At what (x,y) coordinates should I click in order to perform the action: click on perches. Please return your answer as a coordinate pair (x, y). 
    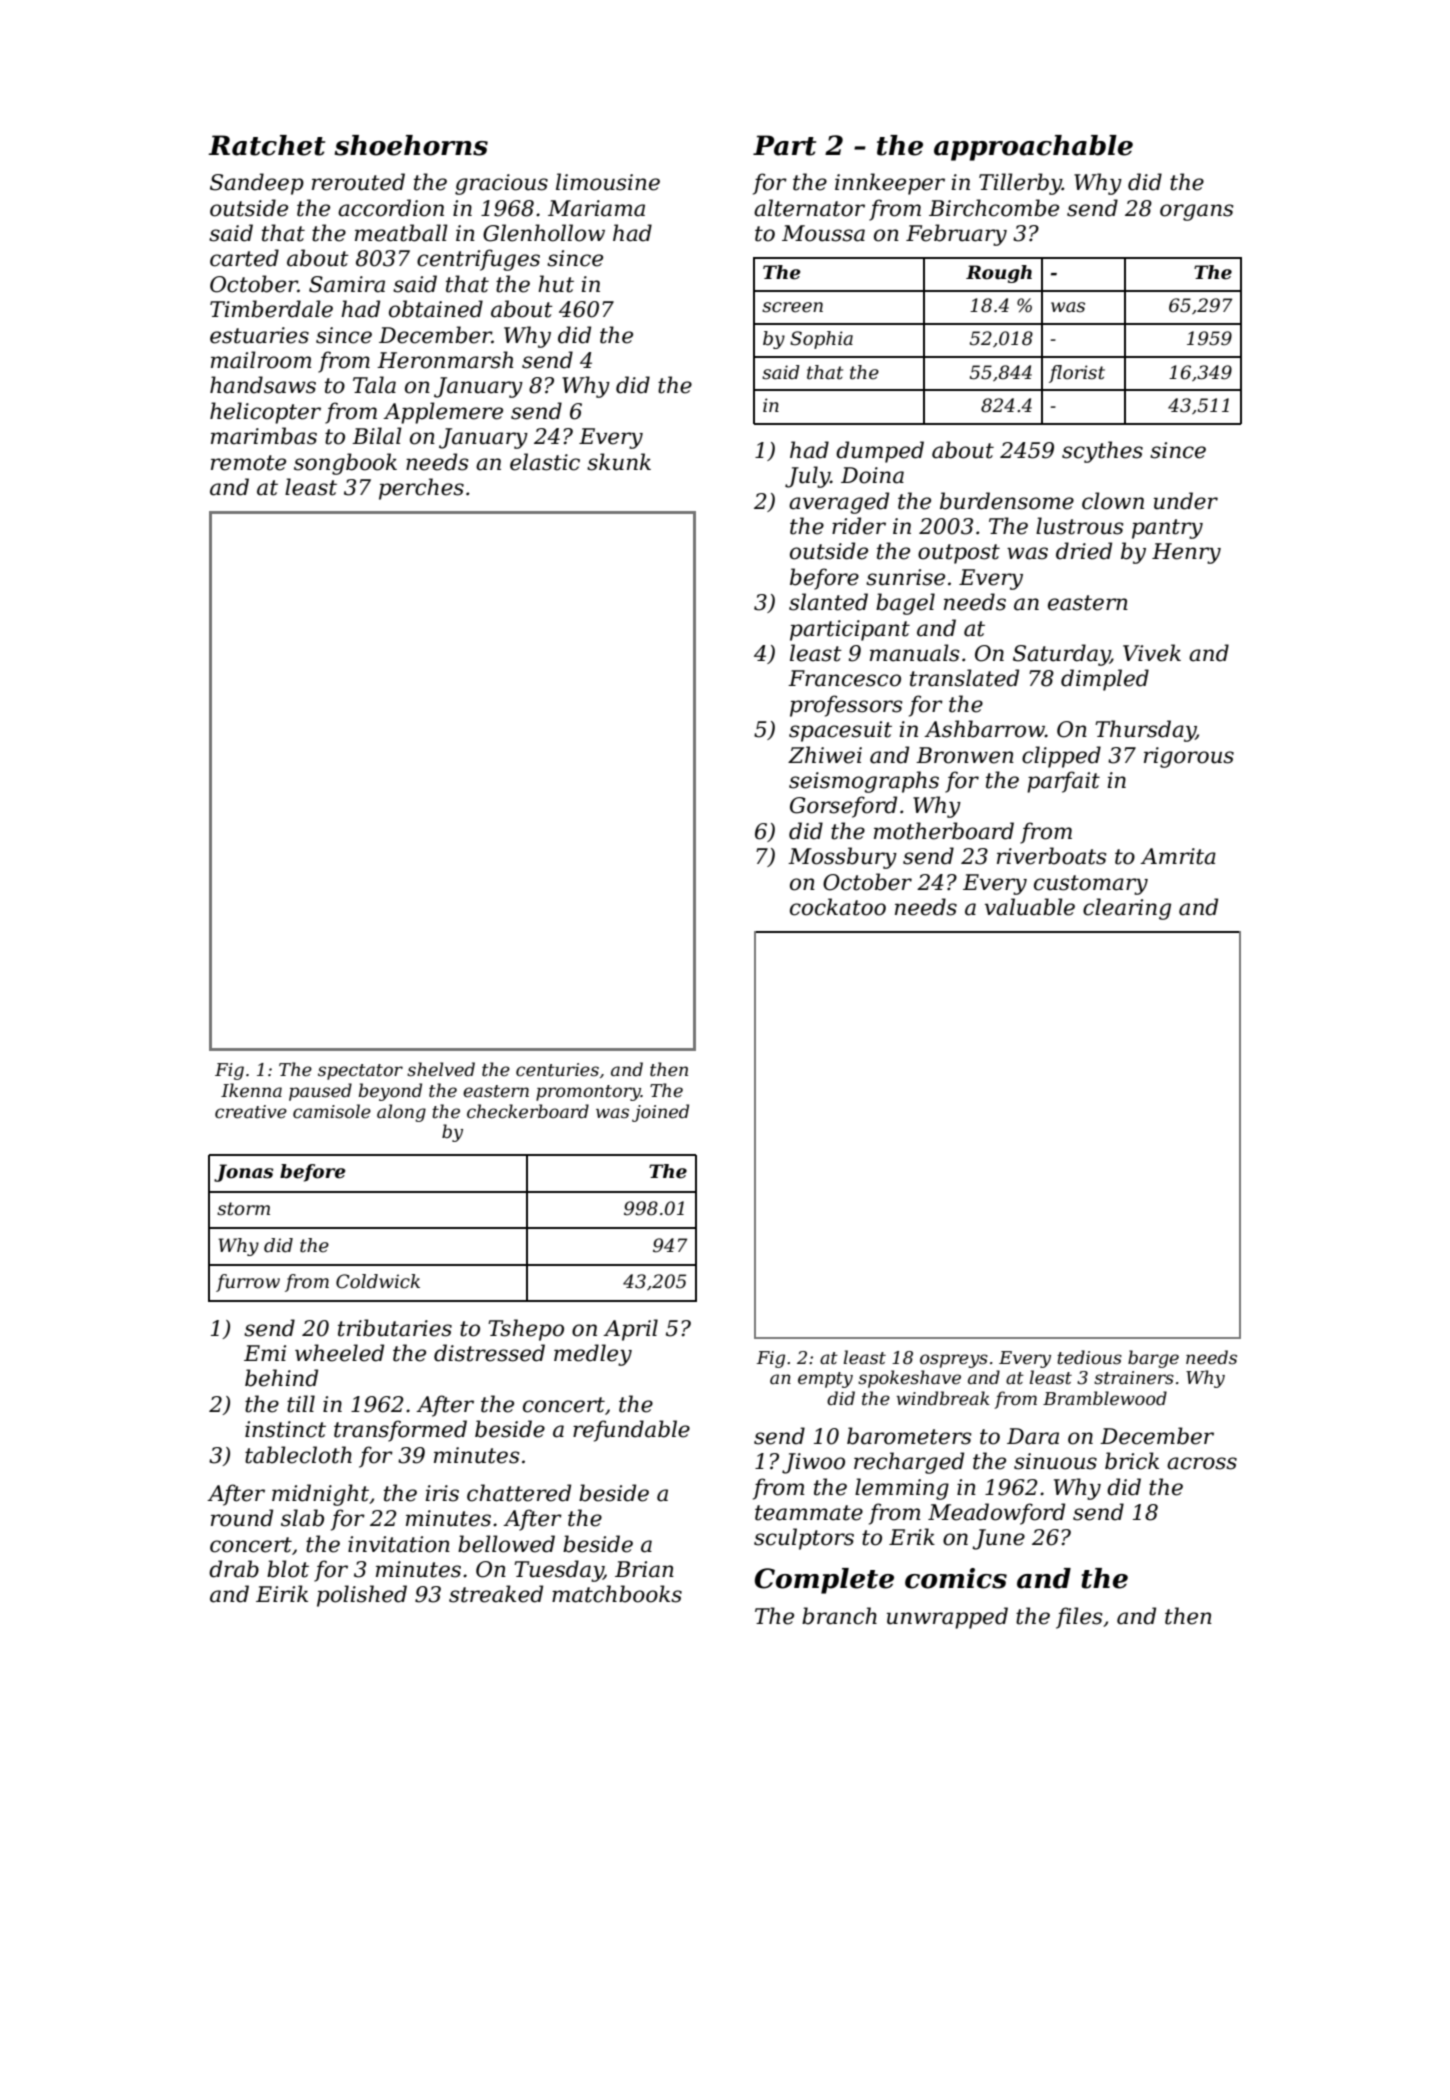
    Looking at the image, I should click on (421, 489).
